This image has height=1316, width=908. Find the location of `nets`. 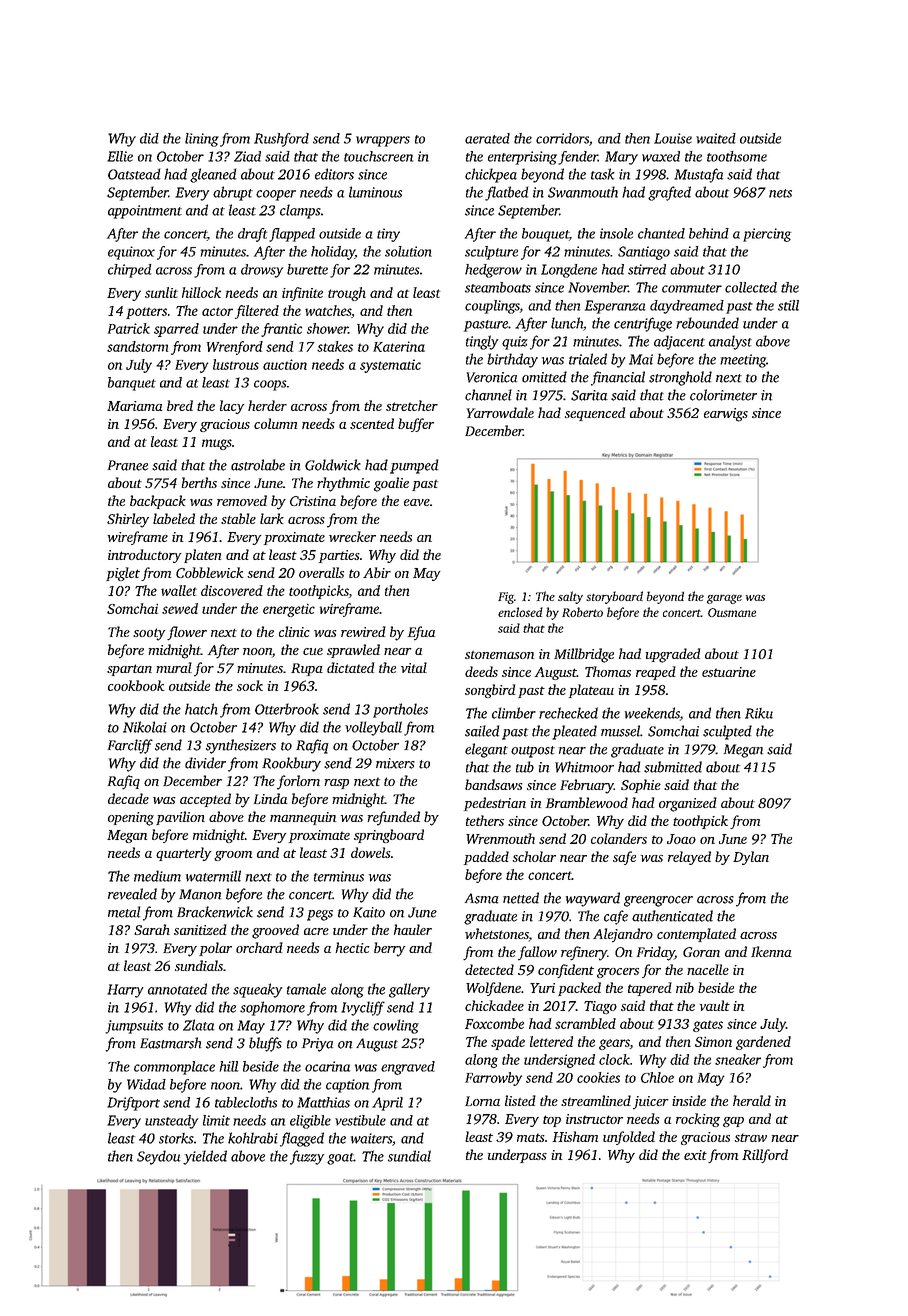

nets is located at coordinates (780, 193).
